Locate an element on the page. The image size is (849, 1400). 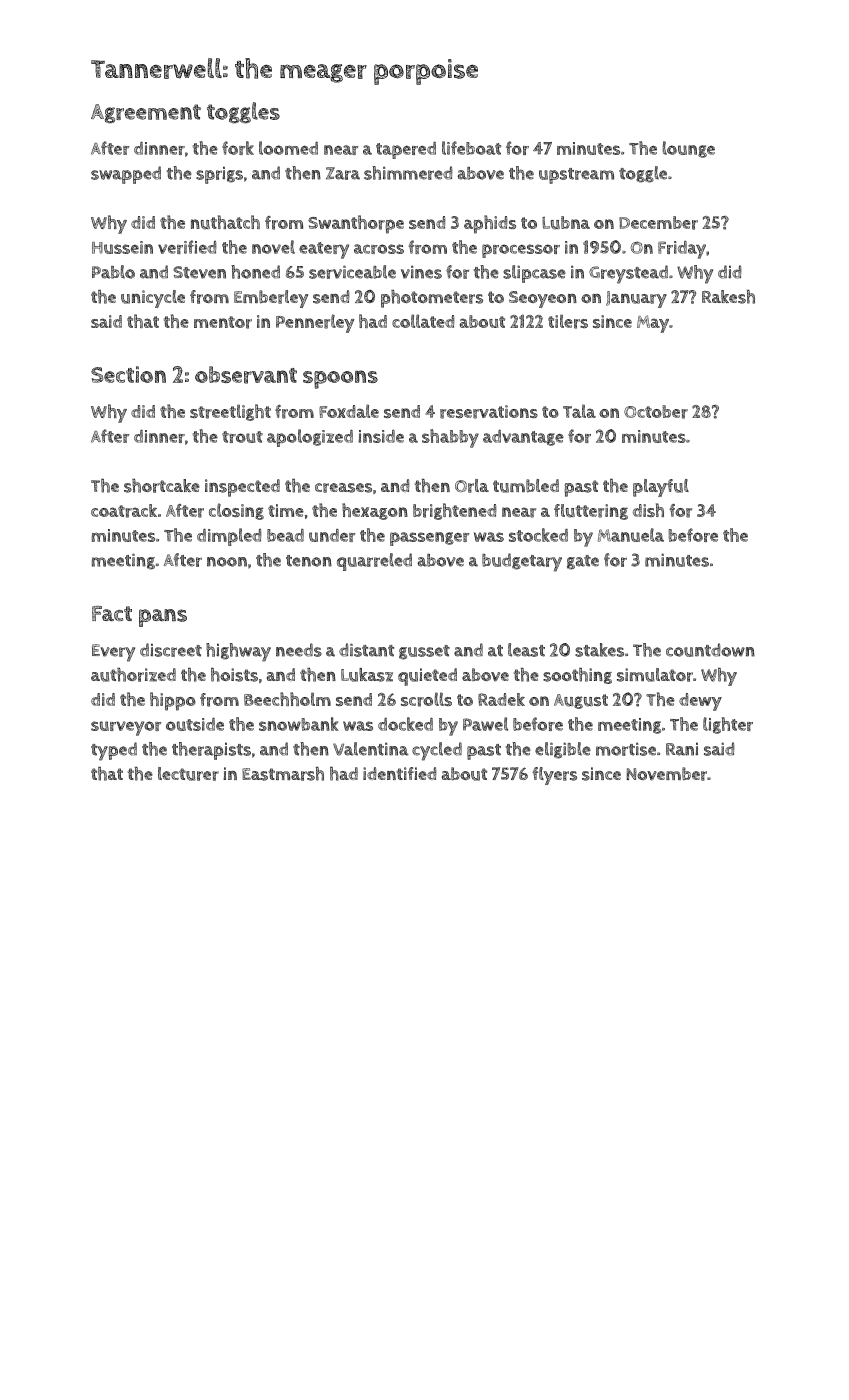
tapered is located at coordinates (406, 150).
